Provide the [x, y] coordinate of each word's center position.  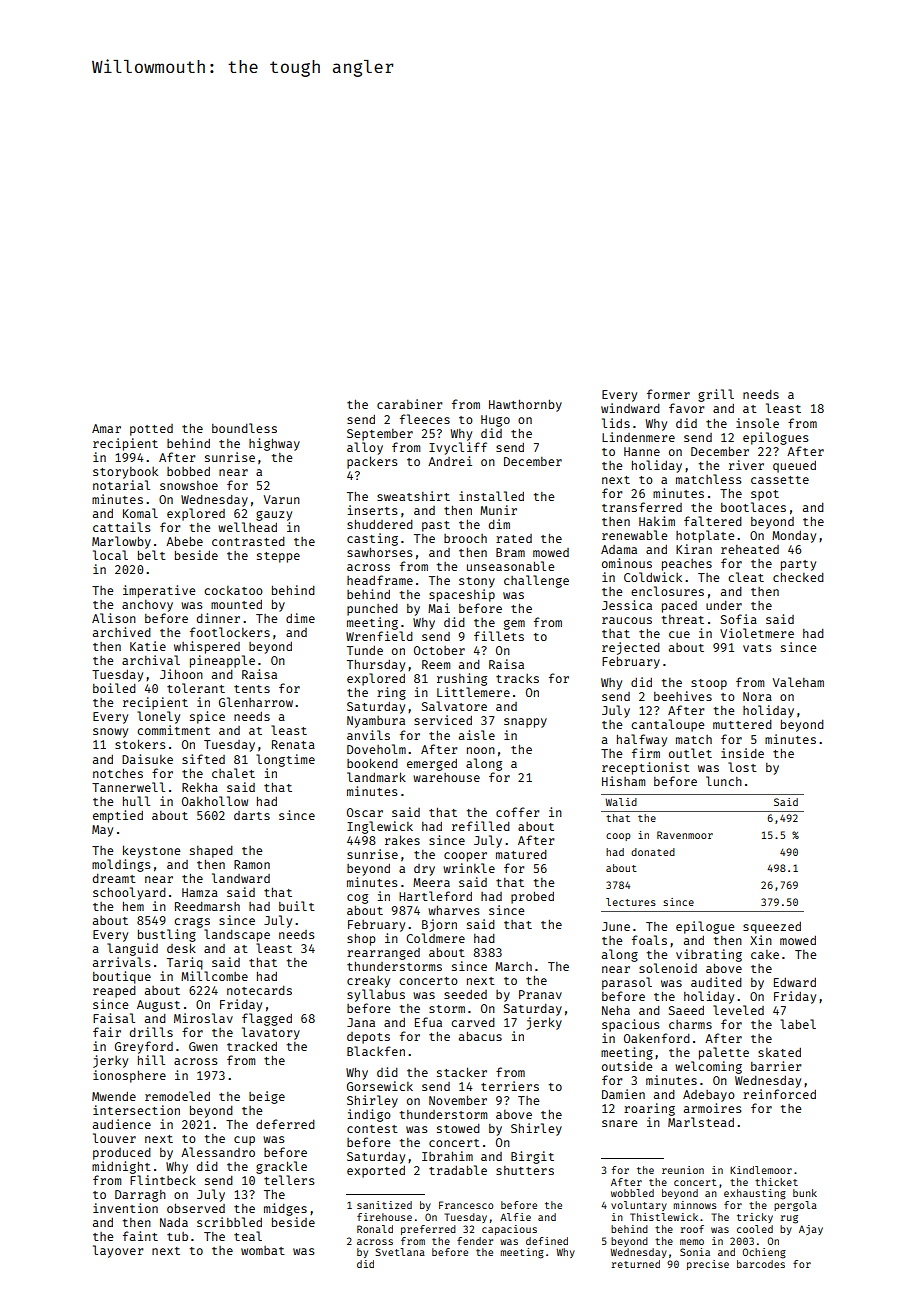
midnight [121, 1167]
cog [357, 899]
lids [616, 423]
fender [475, 1241]
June [616, 926]
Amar [106, 428]
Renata [293, 744]
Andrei [450, 461]
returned [636, 1264]
